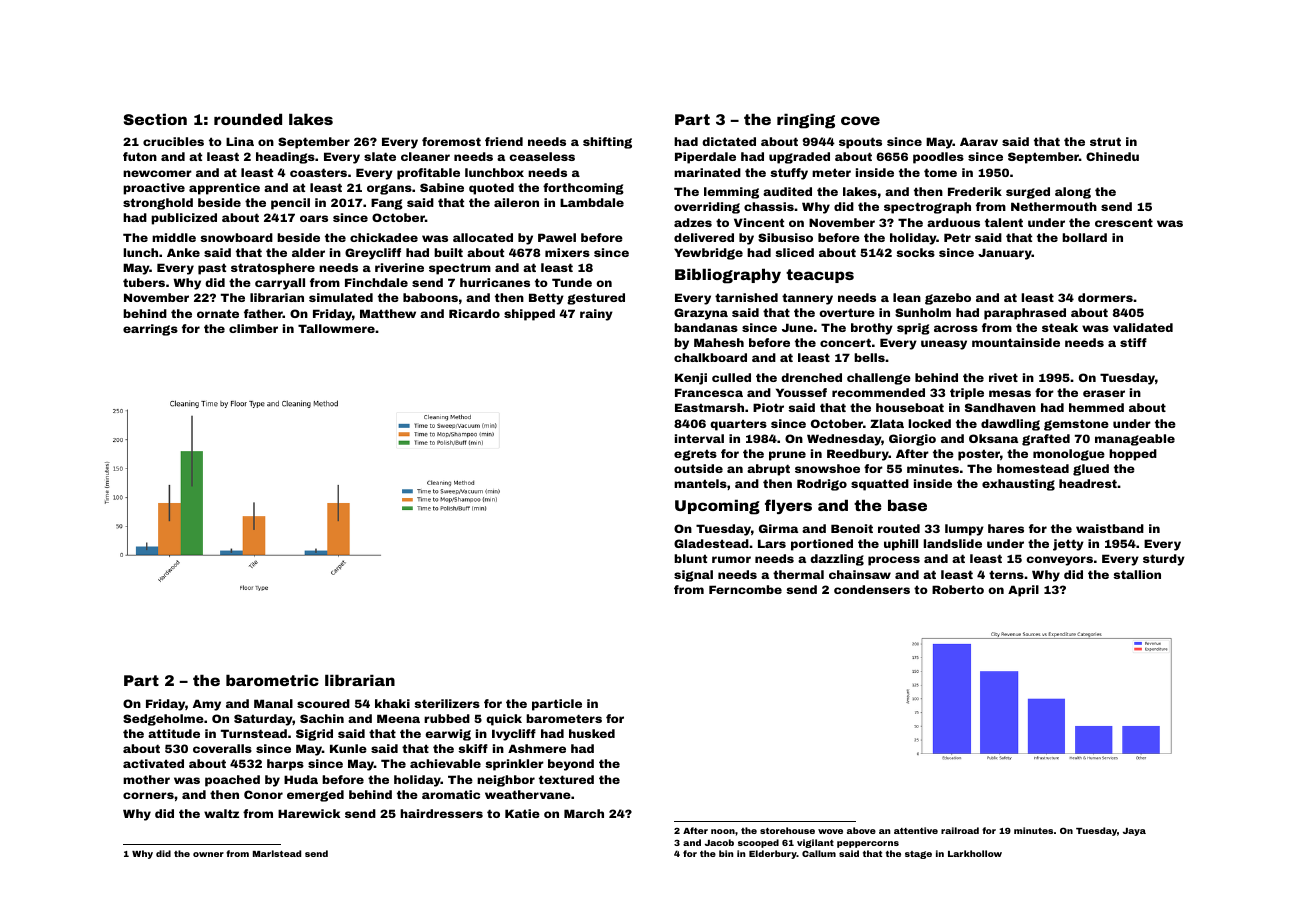 This screenshot has width=1308, height=924. I want to click on ringing, so click(806, 121).
